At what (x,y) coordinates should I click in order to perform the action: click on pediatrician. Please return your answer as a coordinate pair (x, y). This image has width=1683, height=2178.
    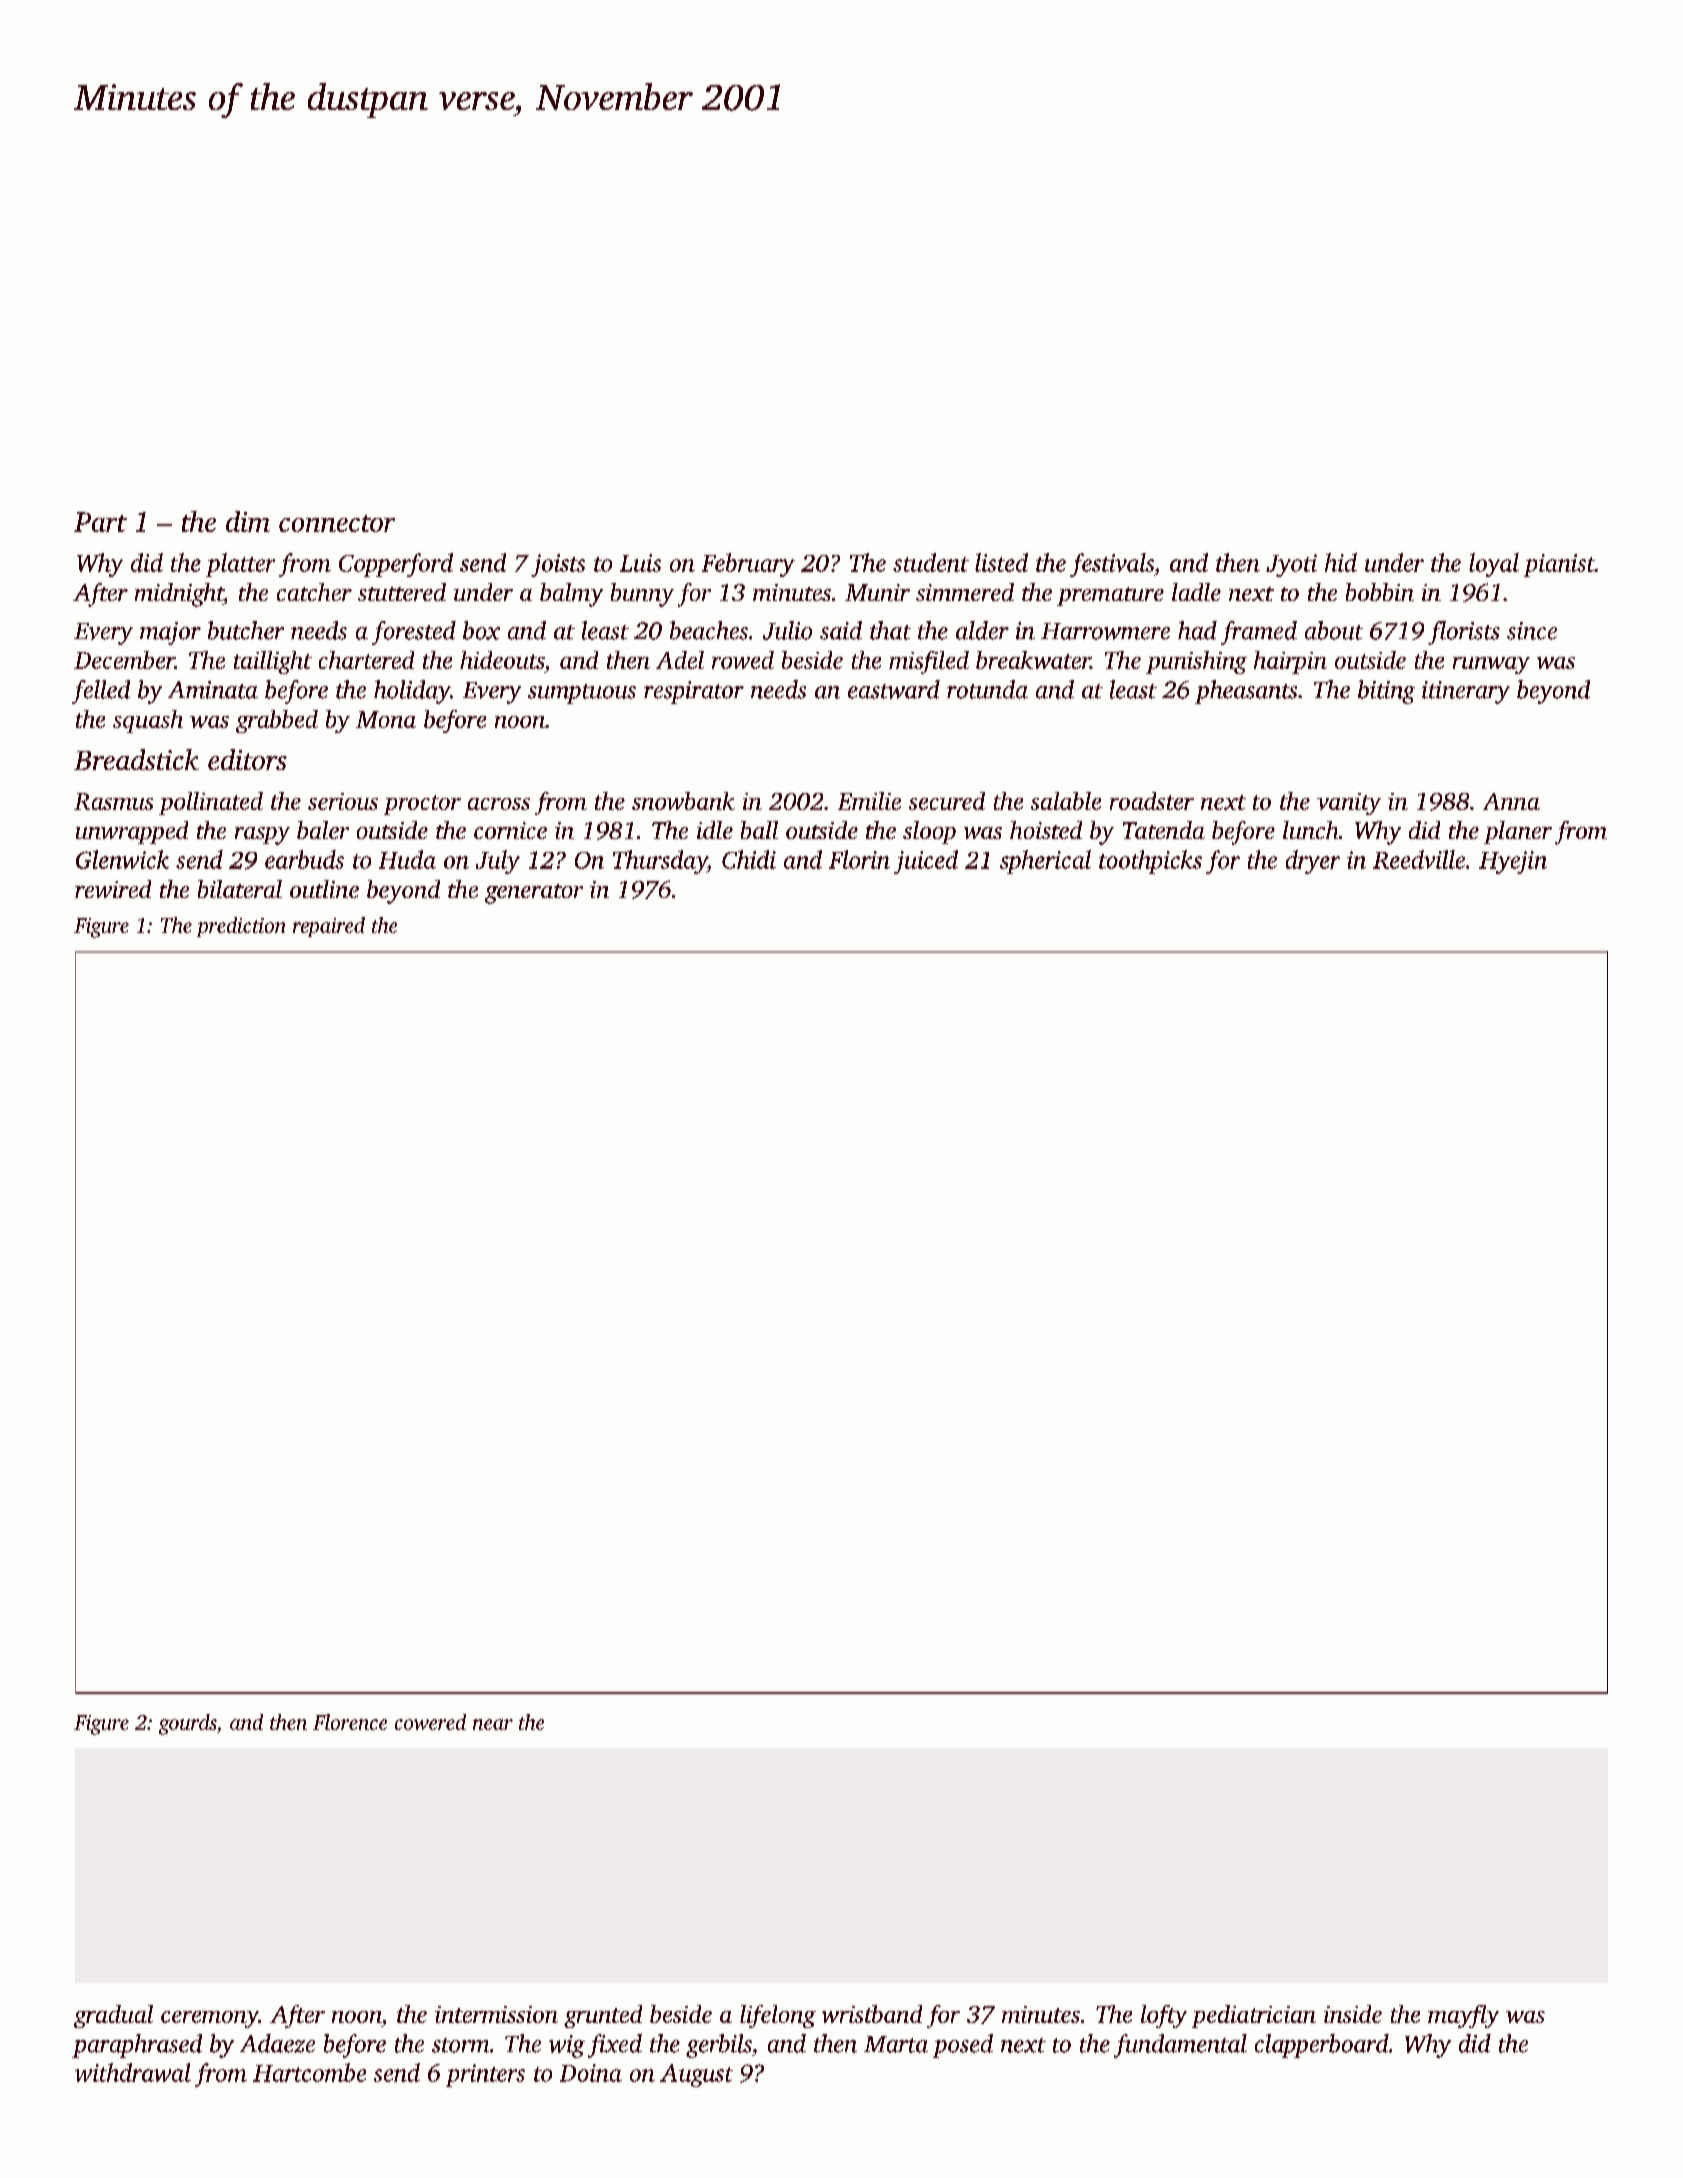
    Looking at the image, I should click on (1254, 2016).
